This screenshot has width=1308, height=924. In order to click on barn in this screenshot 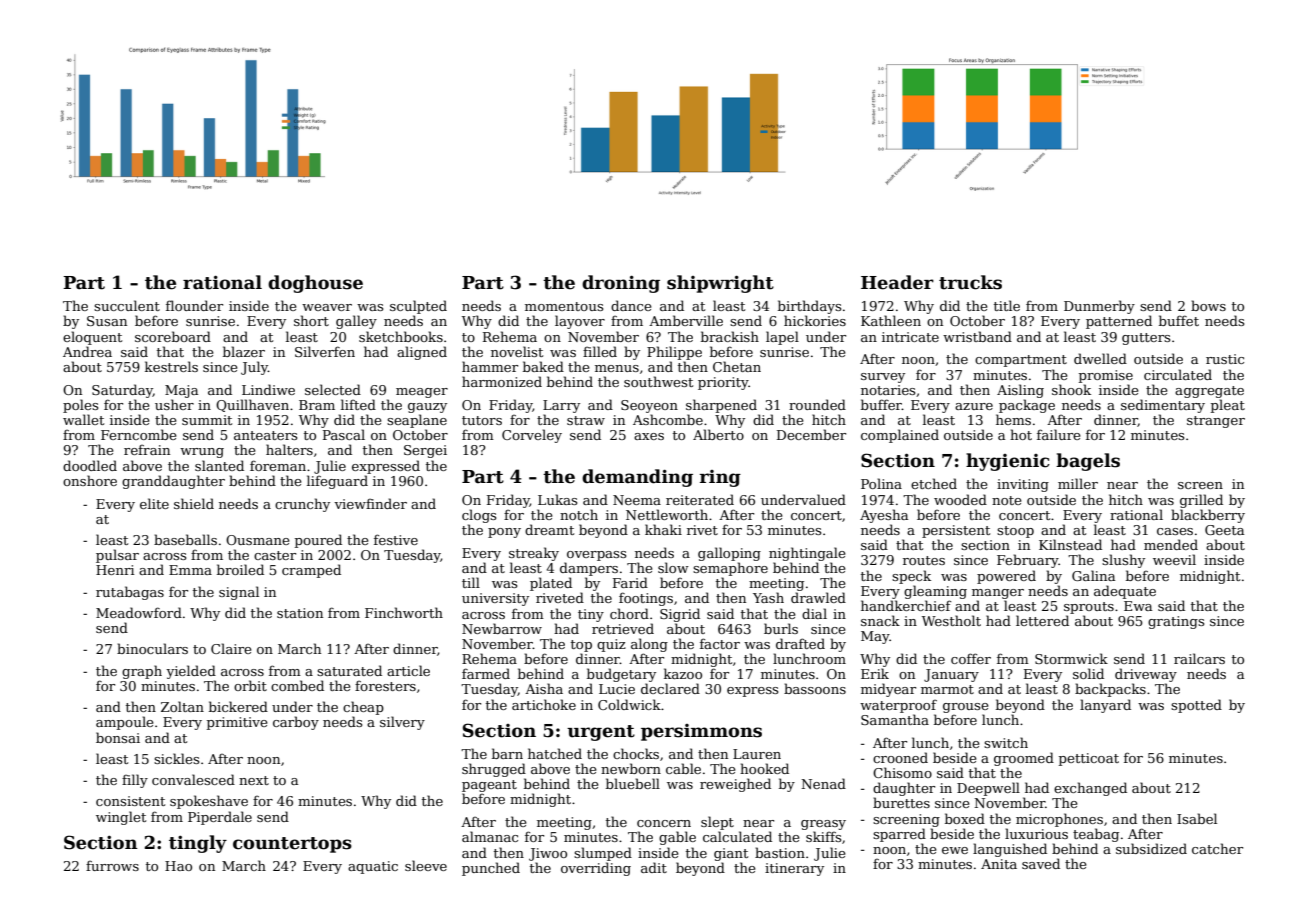, I will do `click(507, 753)`.
